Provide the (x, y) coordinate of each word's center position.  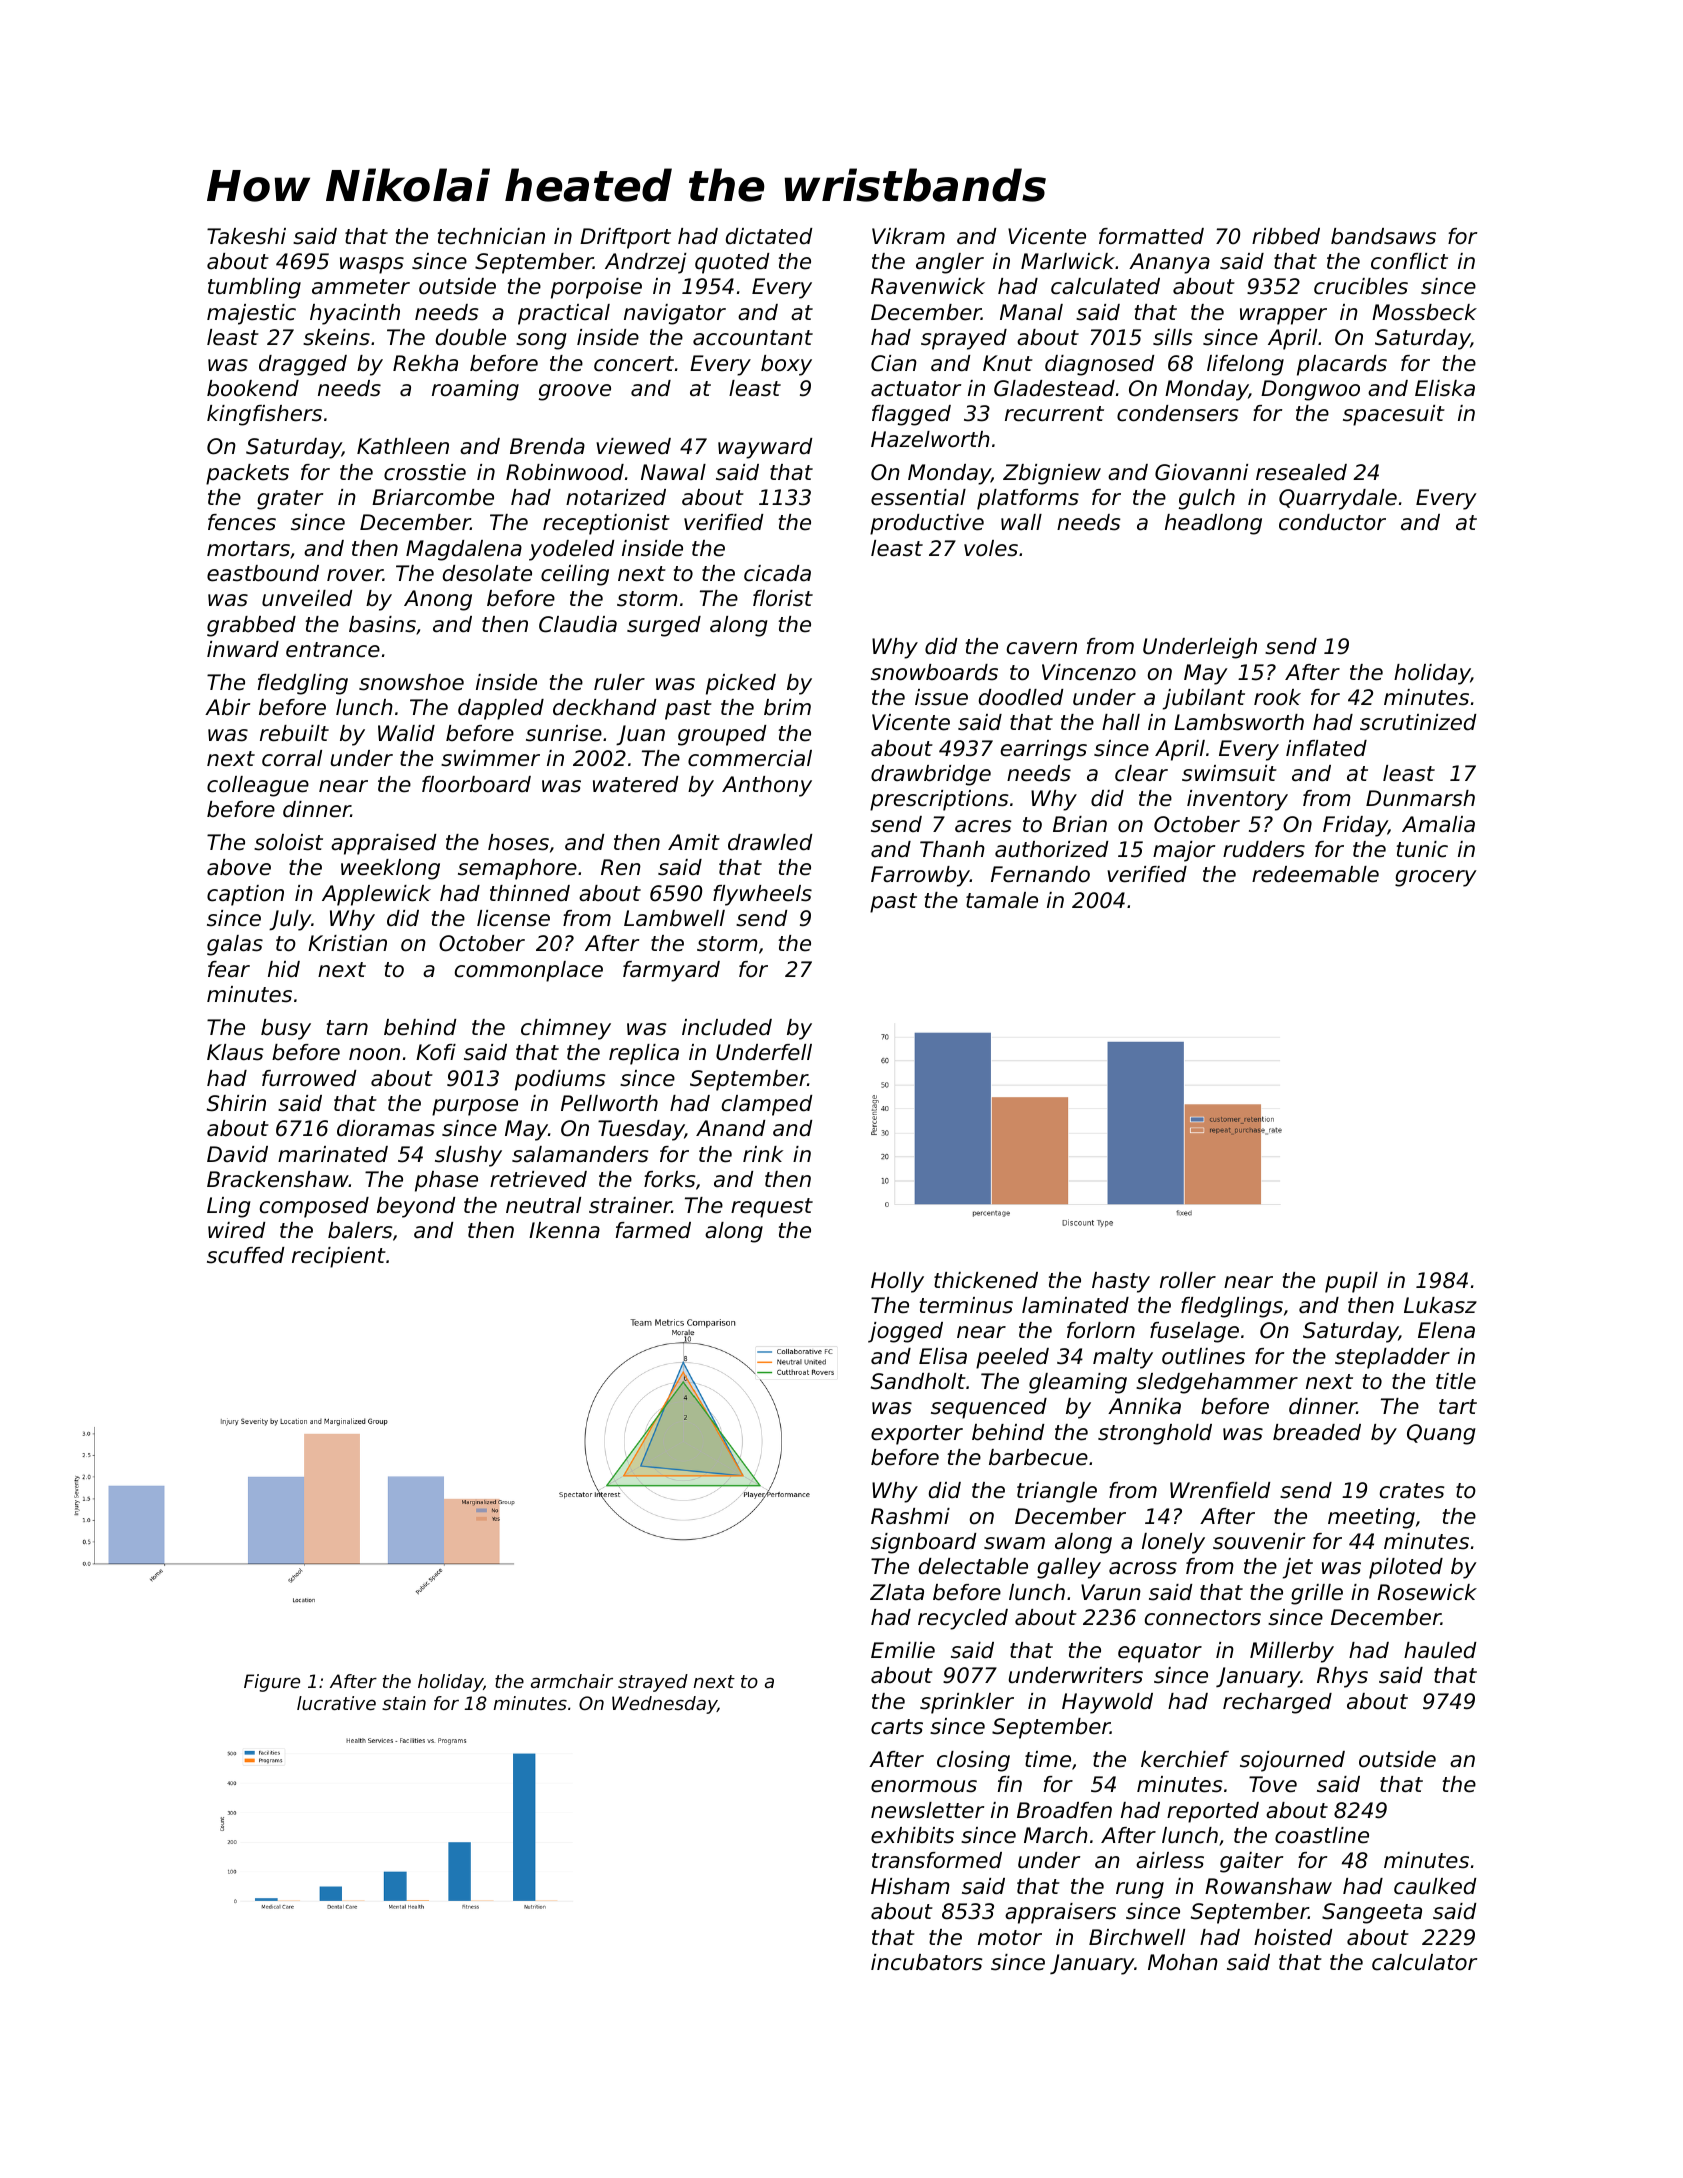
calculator (1424, 1962)
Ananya (1169, 263)
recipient (339, 1257)
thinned (530, 893)
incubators (926, 1962)
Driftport (625, 238)
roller (1188, 1280)
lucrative (336, 1703)
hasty (1121, 1282)
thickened (986, 1280)
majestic (251, 314)
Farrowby (920, 876)
